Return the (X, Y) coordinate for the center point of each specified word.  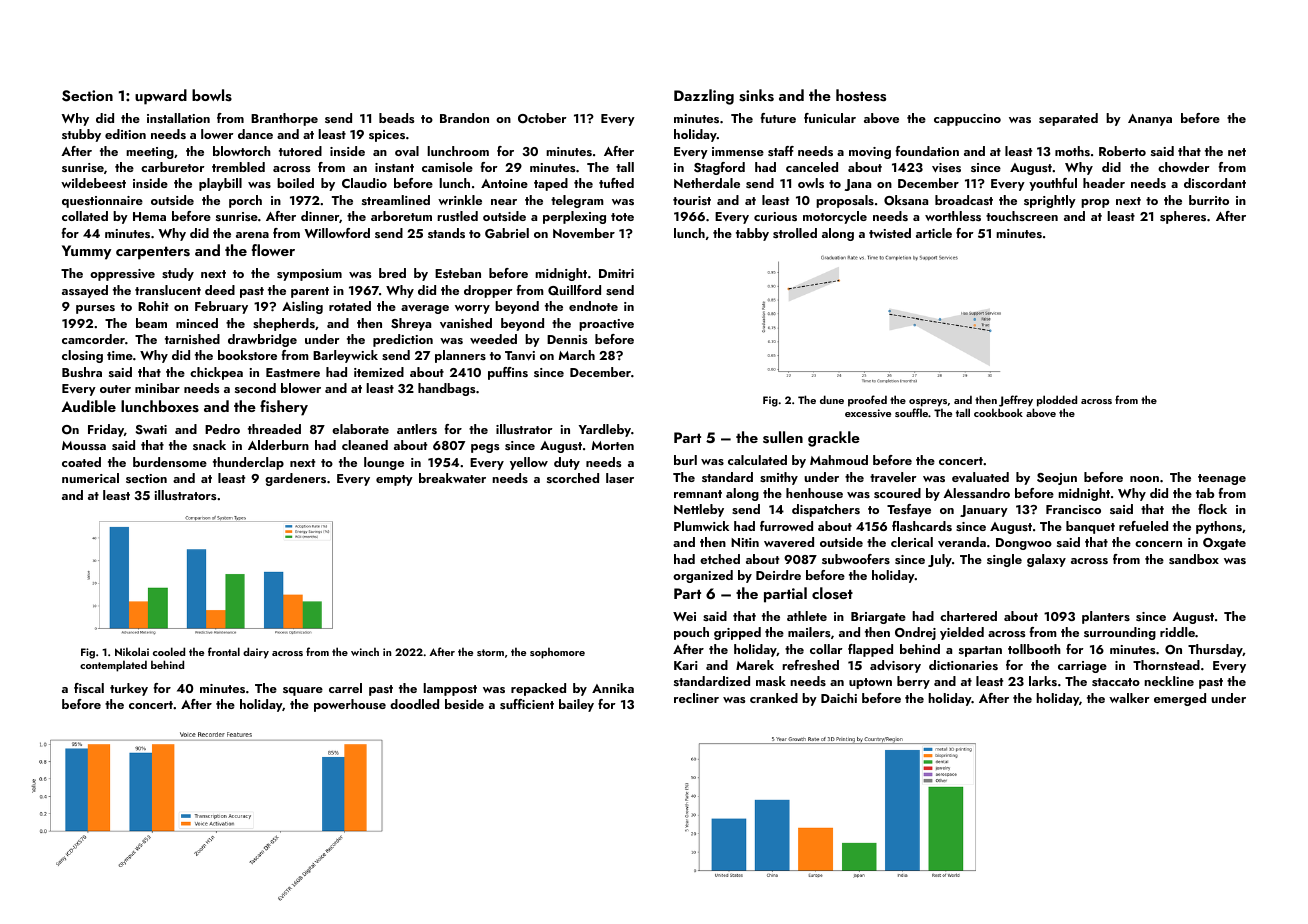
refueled (1143, 526)
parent (310, 292)
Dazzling (704, 97)
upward (161, 97)
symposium (309, 275)
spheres (1183, 217)
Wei (684, 616)
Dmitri (616, 273)
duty (567, 463)
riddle (1177, 632)
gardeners (295, 479)
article (934, 233)
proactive (606, 325)
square (303, 691)
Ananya (1150, 120)
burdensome (170, 462)
